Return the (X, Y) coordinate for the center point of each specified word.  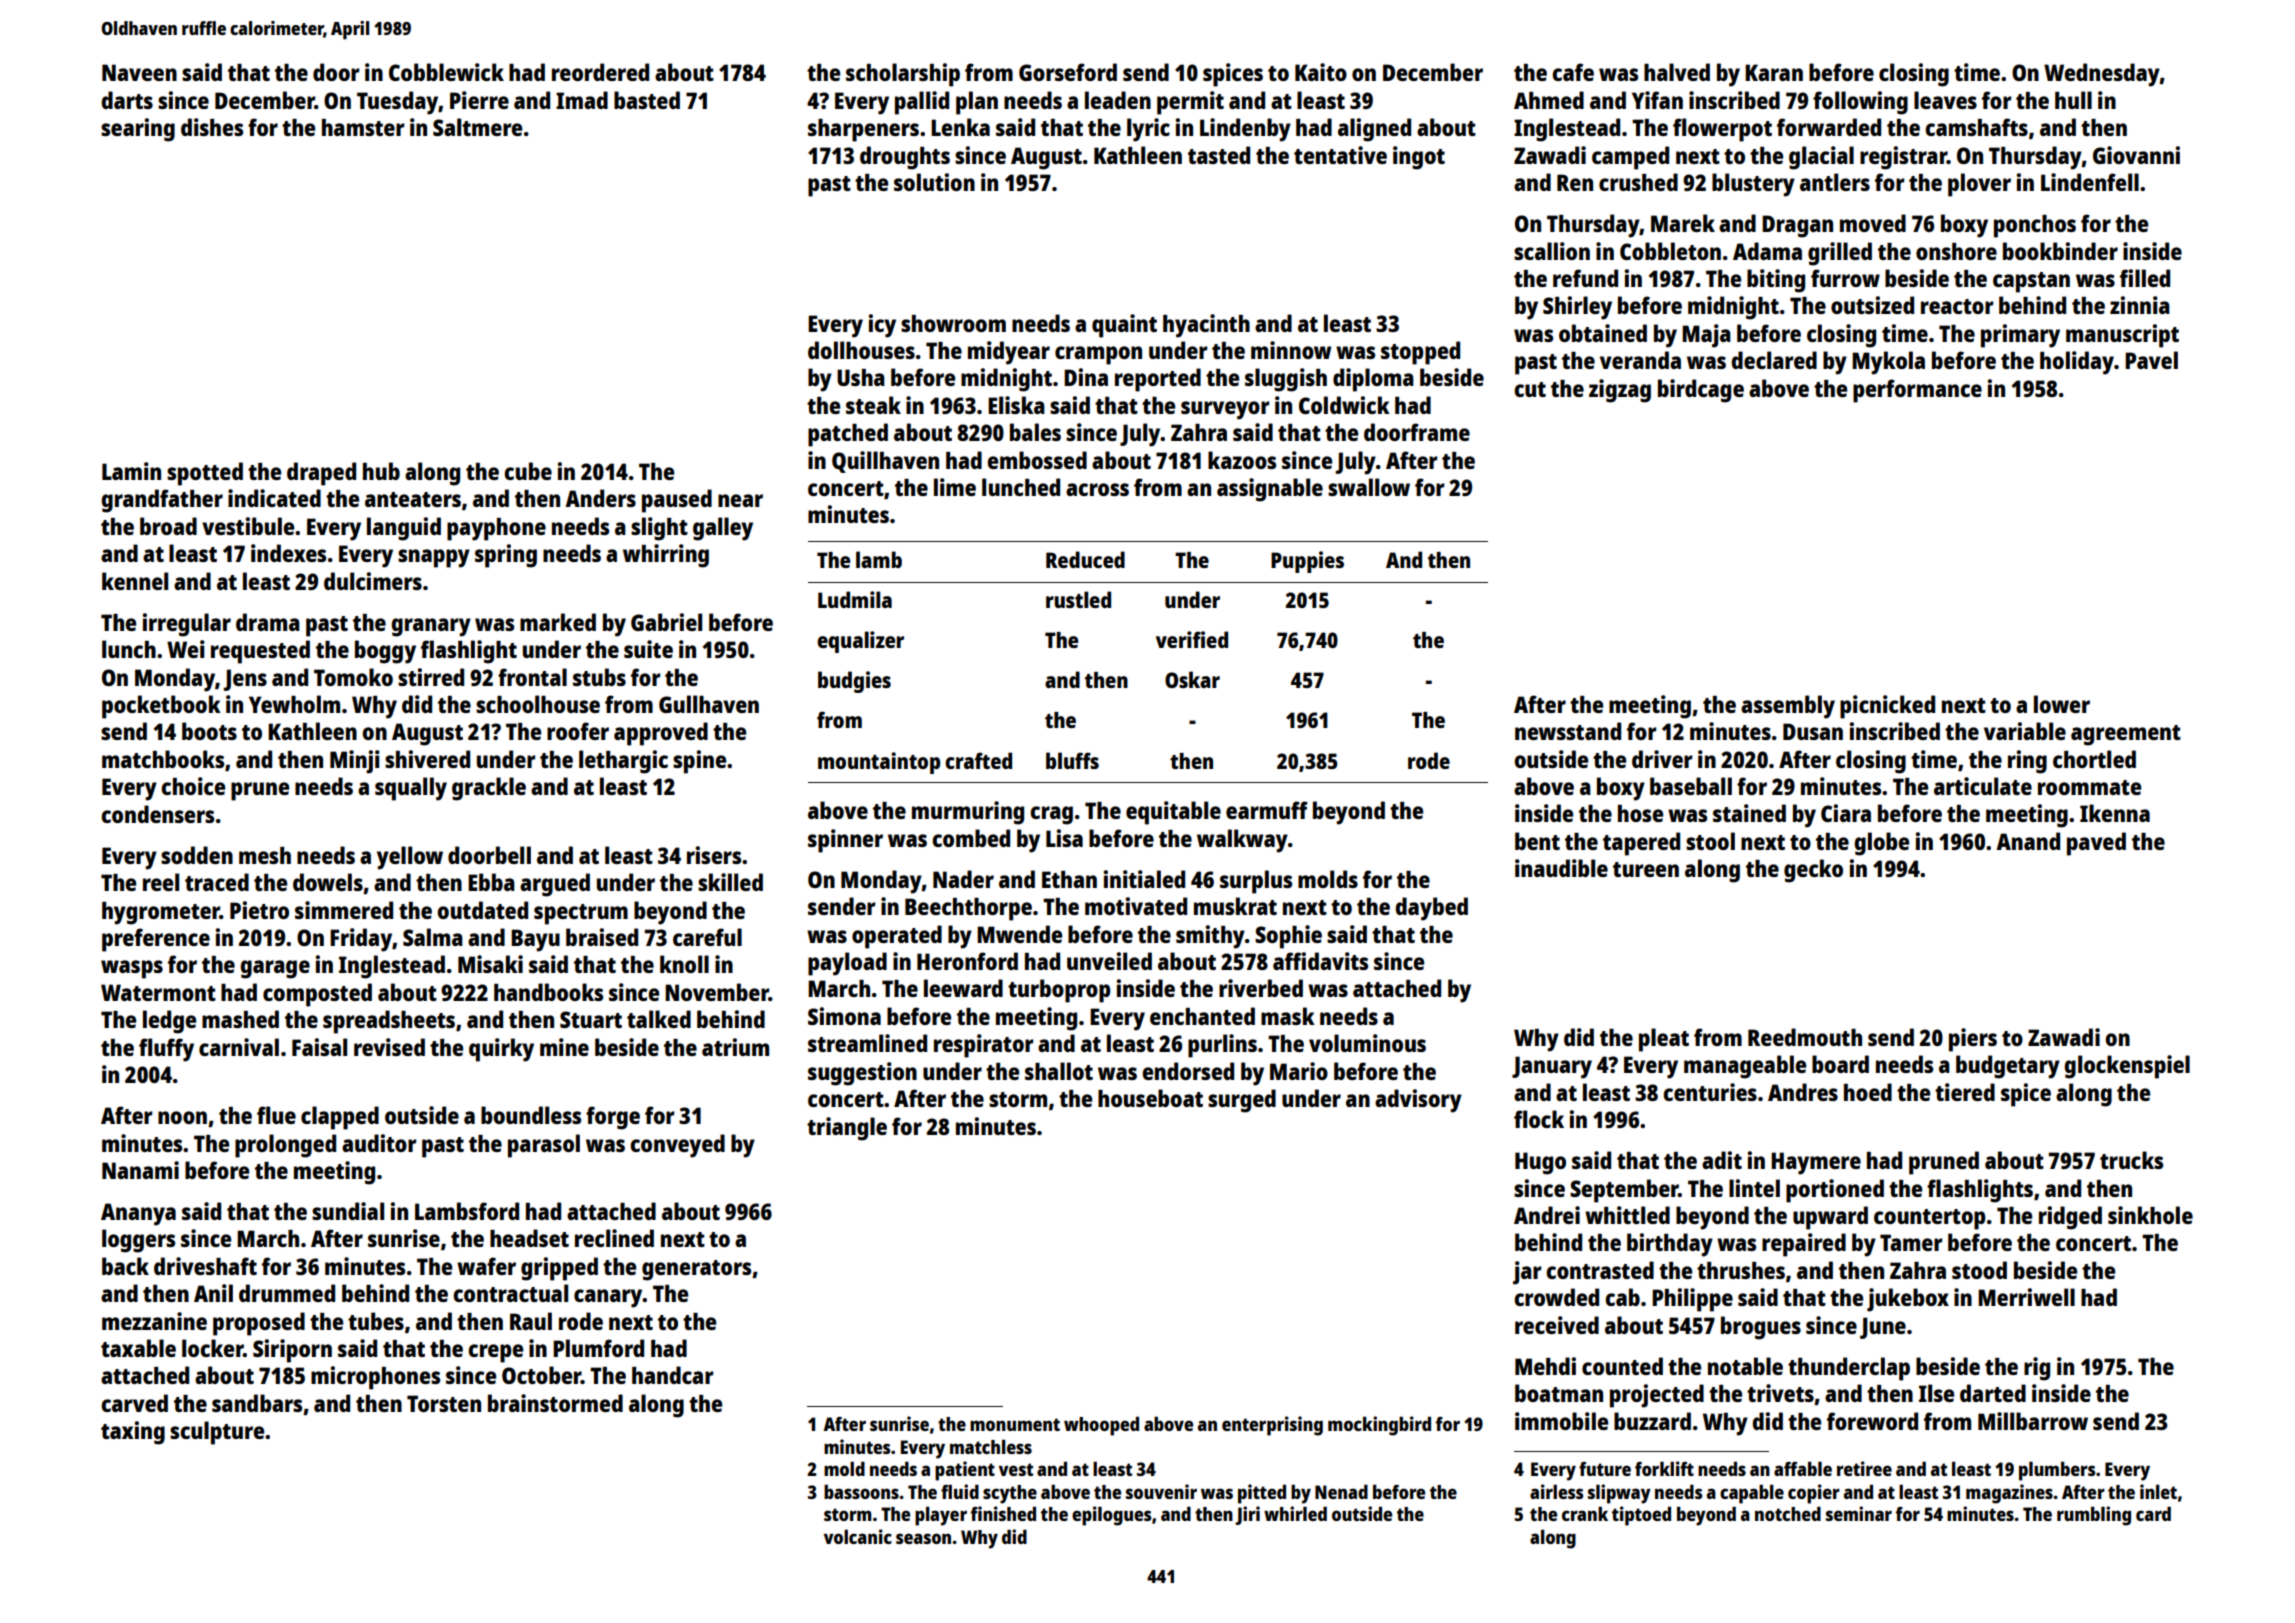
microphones (375, 1378)
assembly (1788, 707)
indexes (288, 553)
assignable (1270, 490)
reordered (600, 72)
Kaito (1321, 72)
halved (1677, 72)
